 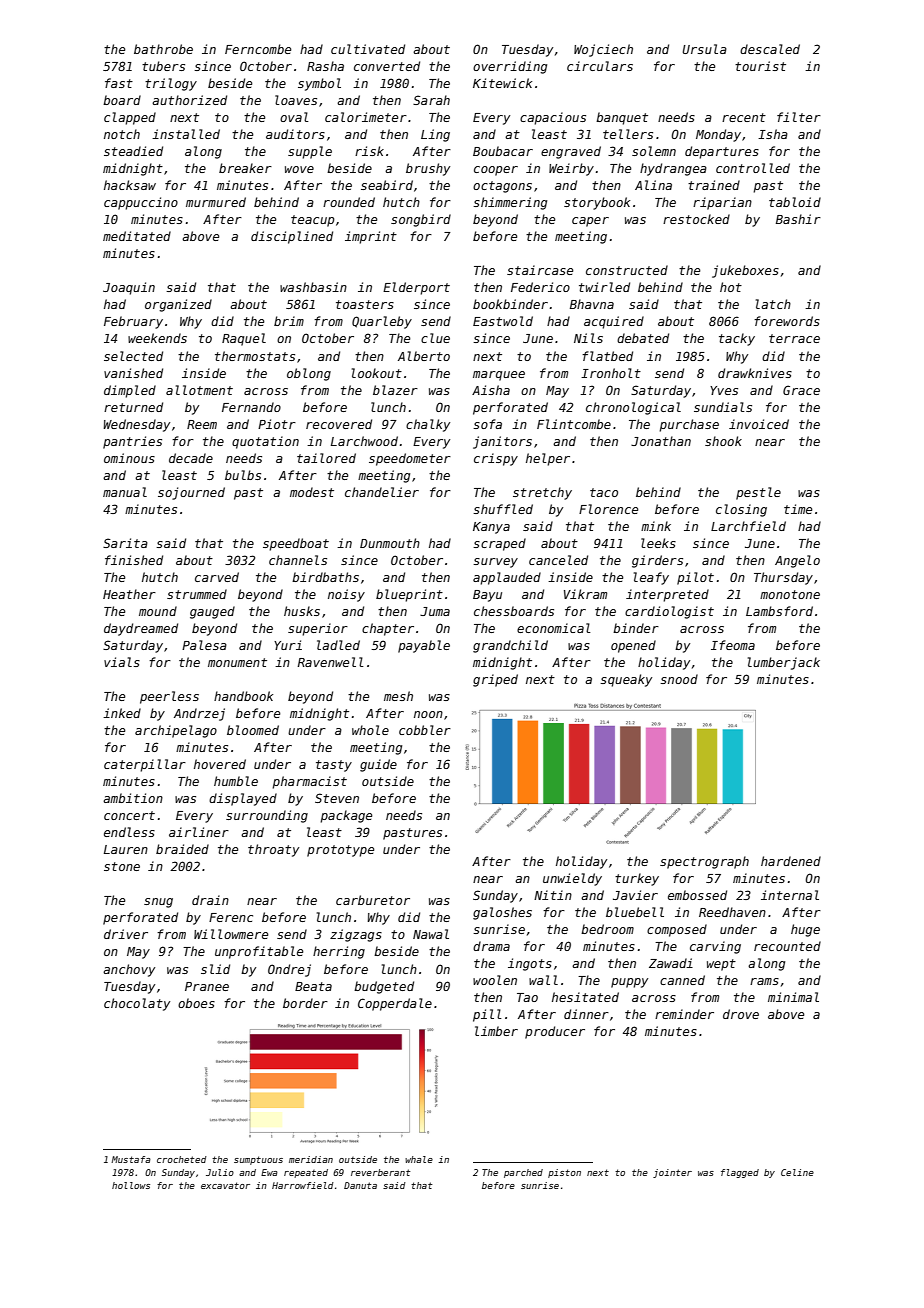 I want to click on snood, so click(x=679, y=679).
